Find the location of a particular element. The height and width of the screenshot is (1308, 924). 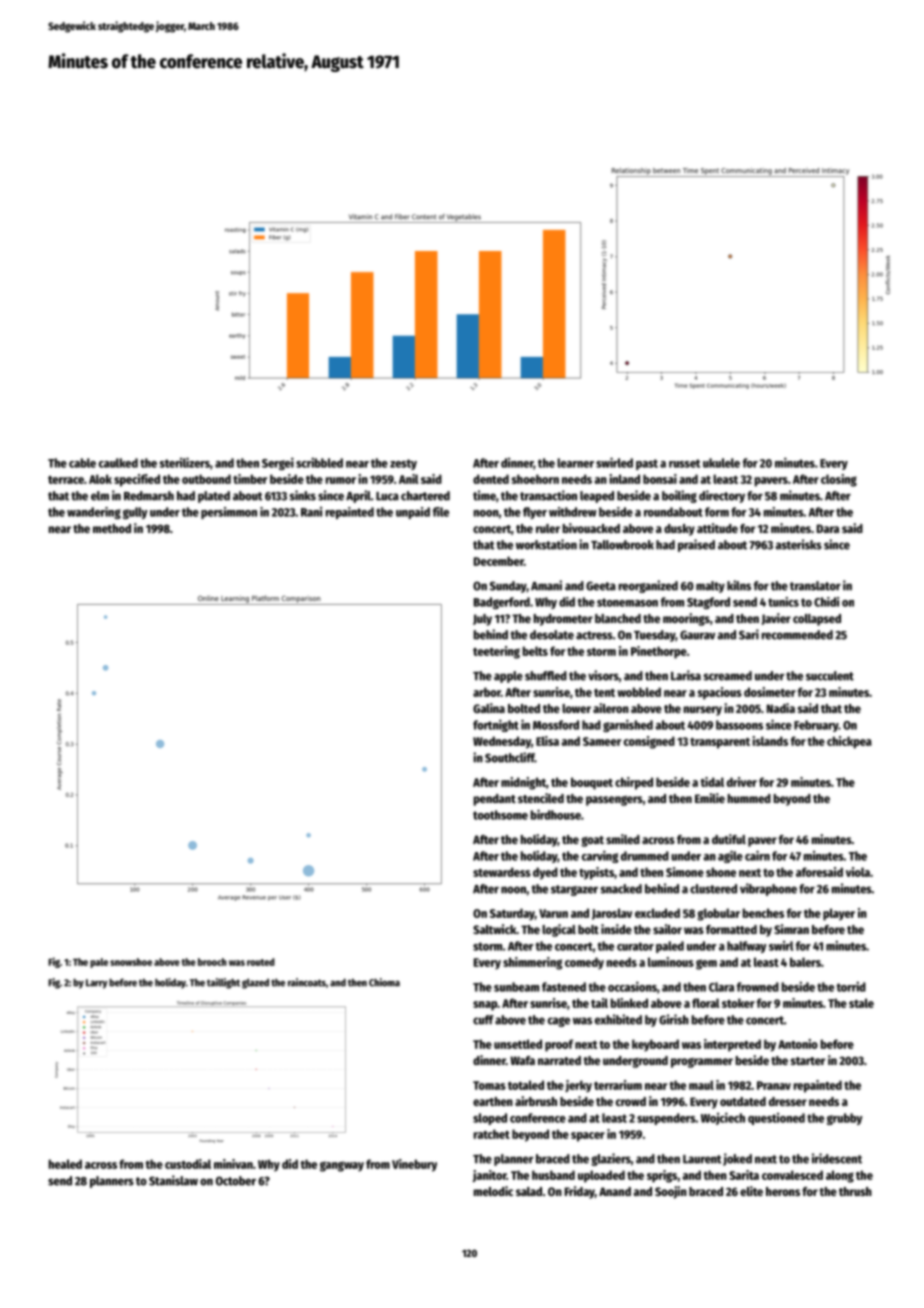

hummed is located at coordinates (749, 798).
